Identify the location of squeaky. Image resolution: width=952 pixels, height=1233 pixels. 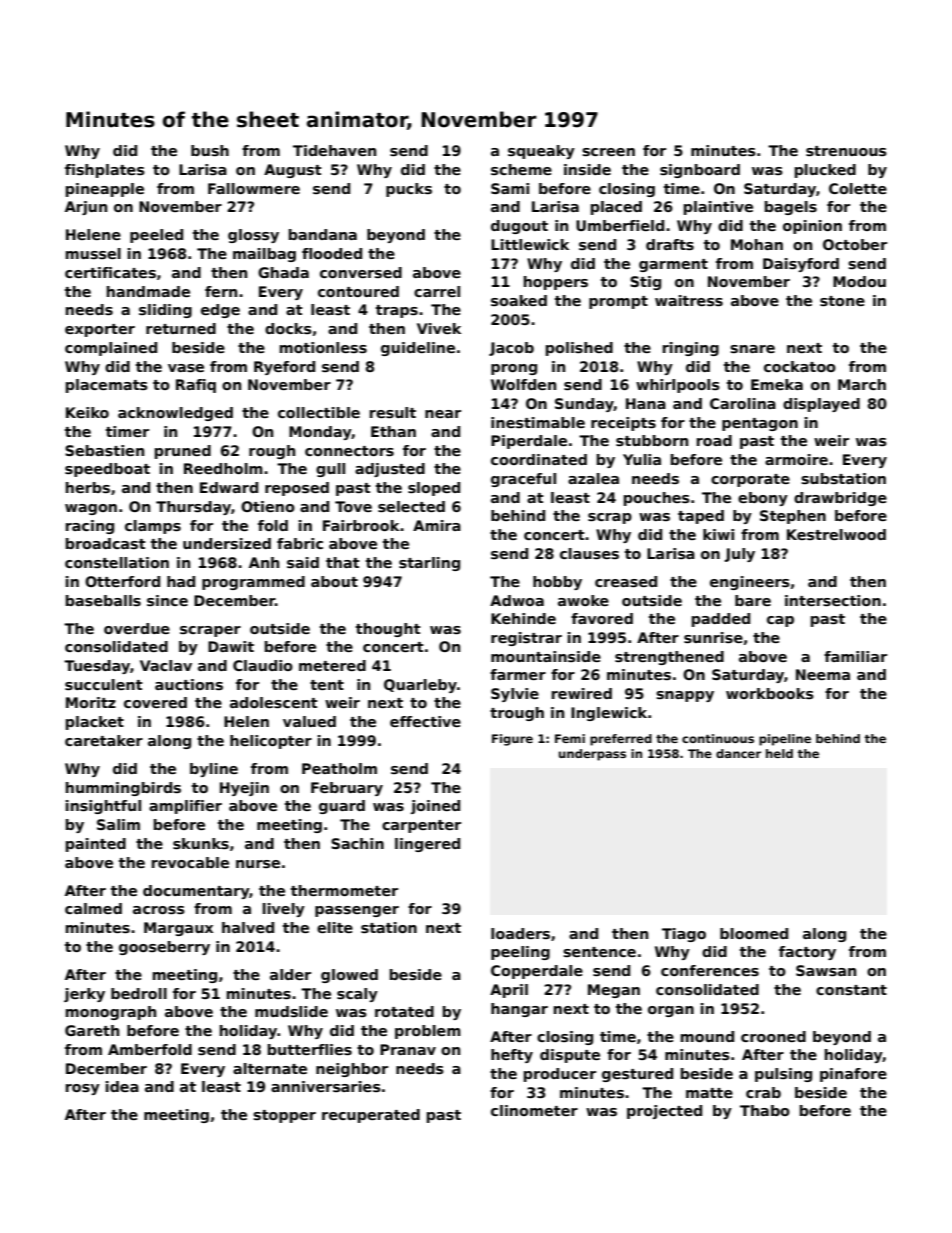
(541, 152).
